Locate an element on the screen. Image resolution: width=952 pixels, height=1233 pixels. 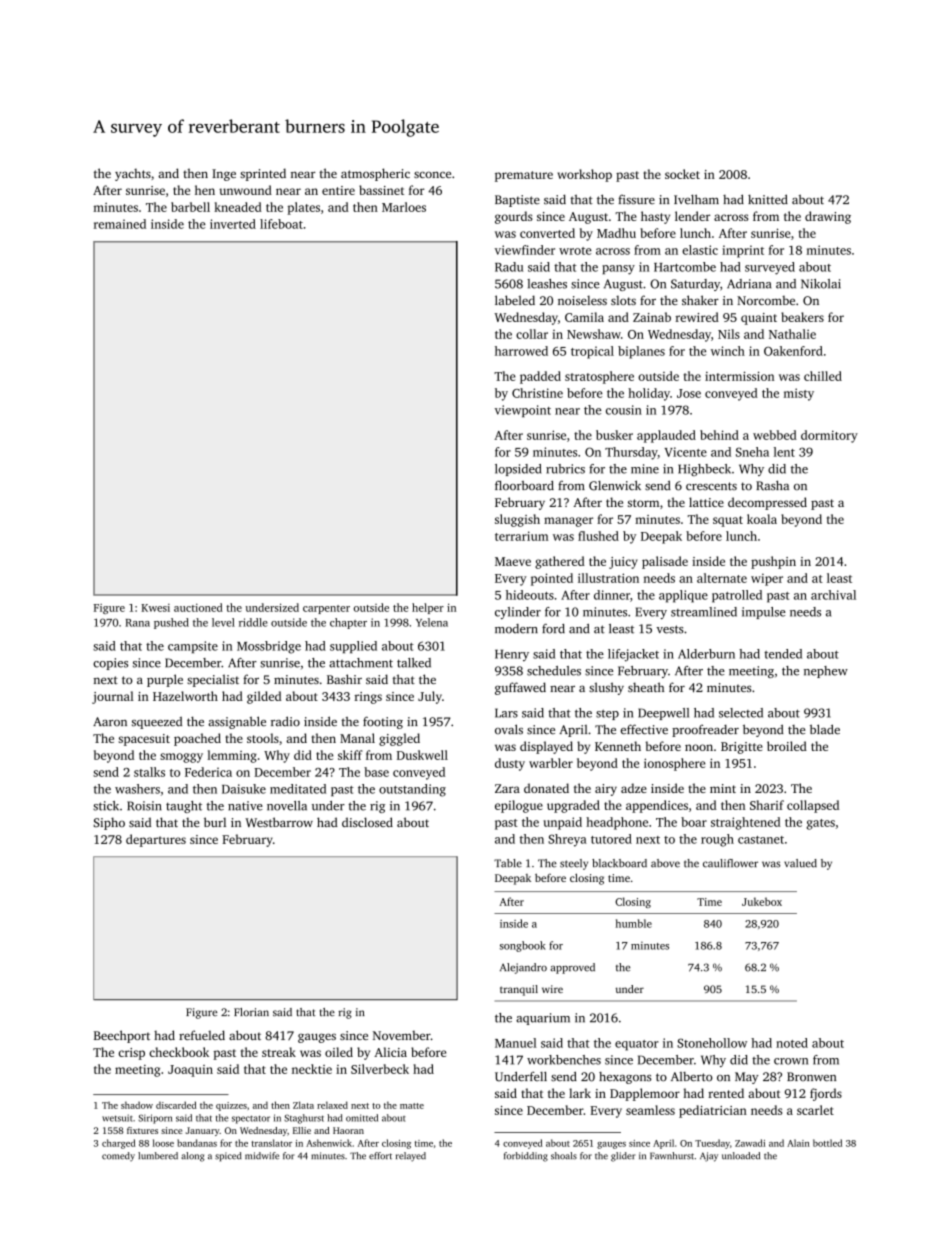
applauded is located at coordinates (666, 436).
